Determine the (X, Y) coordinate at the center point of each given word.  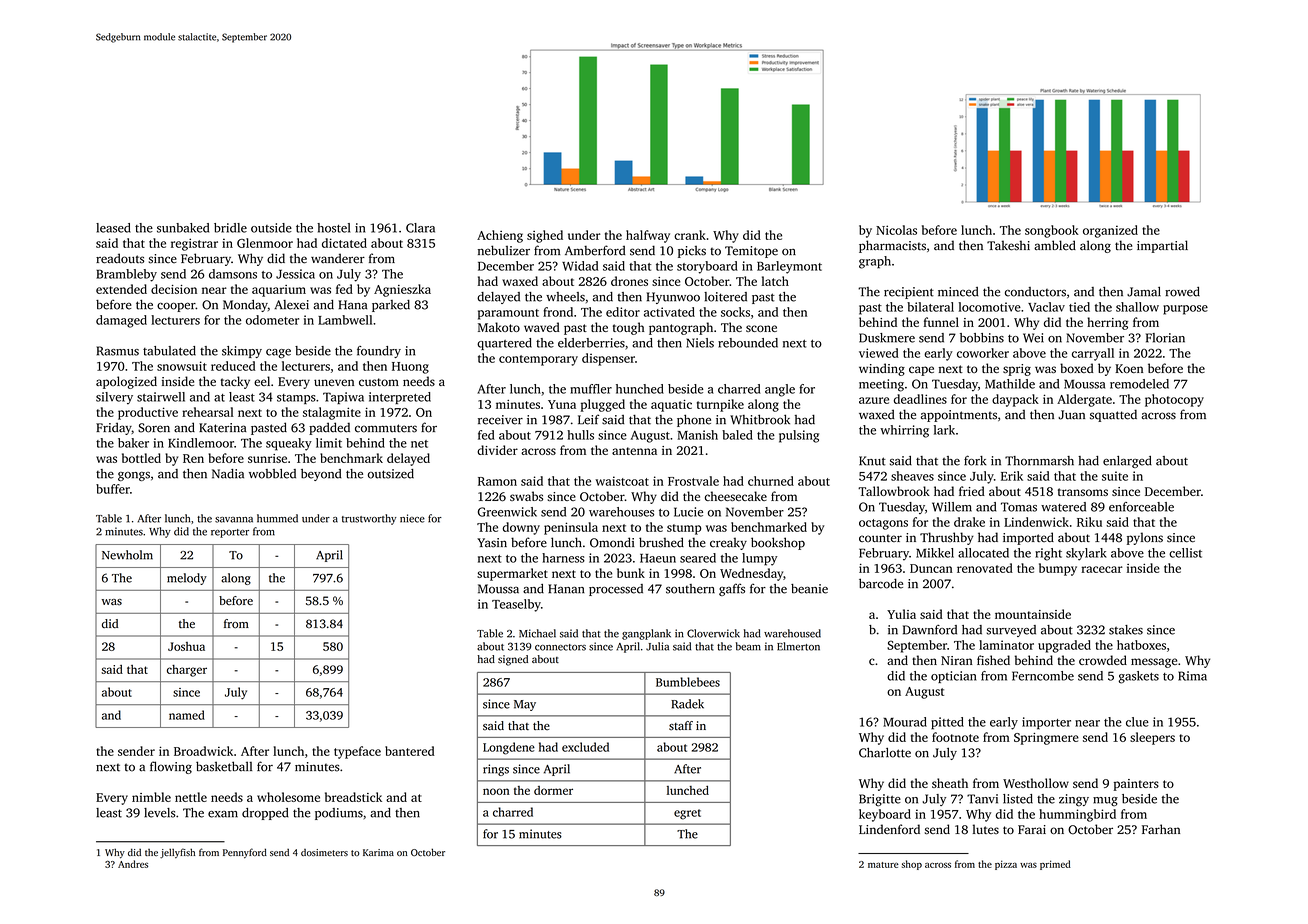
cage (278, 354)
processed (616, 590)
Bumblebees (688, 682)
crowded (1103, 660)
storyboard (707, 267)
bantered (410, 751)
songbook (1052, 231)
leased (113, 228)
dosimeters (324, 852)
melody (187, 579)
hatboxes (1141, 645)
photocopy (1174, 400)
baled (737, 435)
